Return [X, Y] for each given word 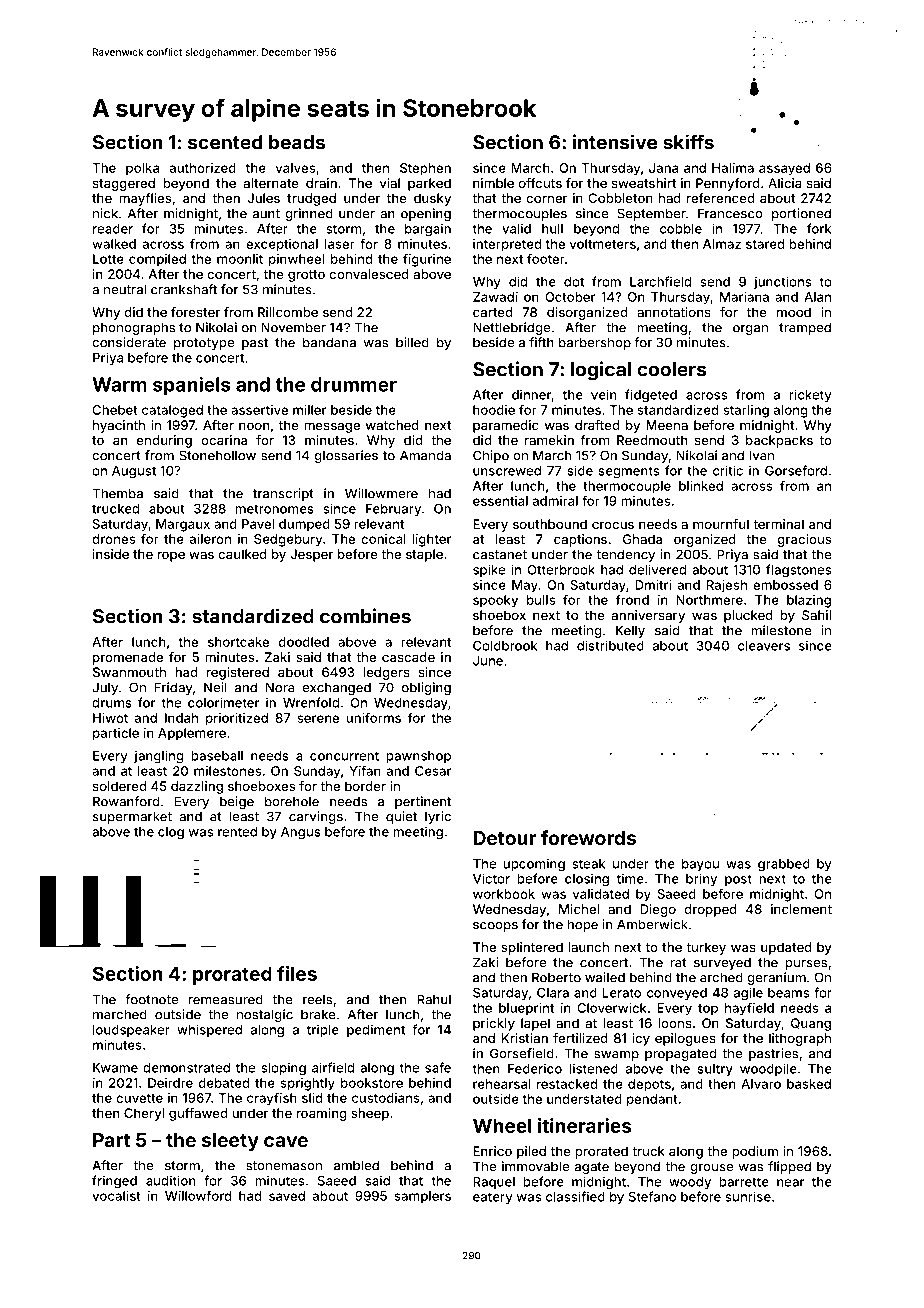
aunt [266, 214]
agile [748, 994]
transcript [283, 494]
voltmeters [603, 244]
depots [649, 1085]
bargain [428, 230]
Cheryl [144, 1114]
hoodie [494, 410]
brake [318, 1014]
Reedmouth [652, 440]
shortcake [238, 642]
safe [438, 1067]
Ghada [642, 539]
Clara [553, 993]
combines [365, 616]
